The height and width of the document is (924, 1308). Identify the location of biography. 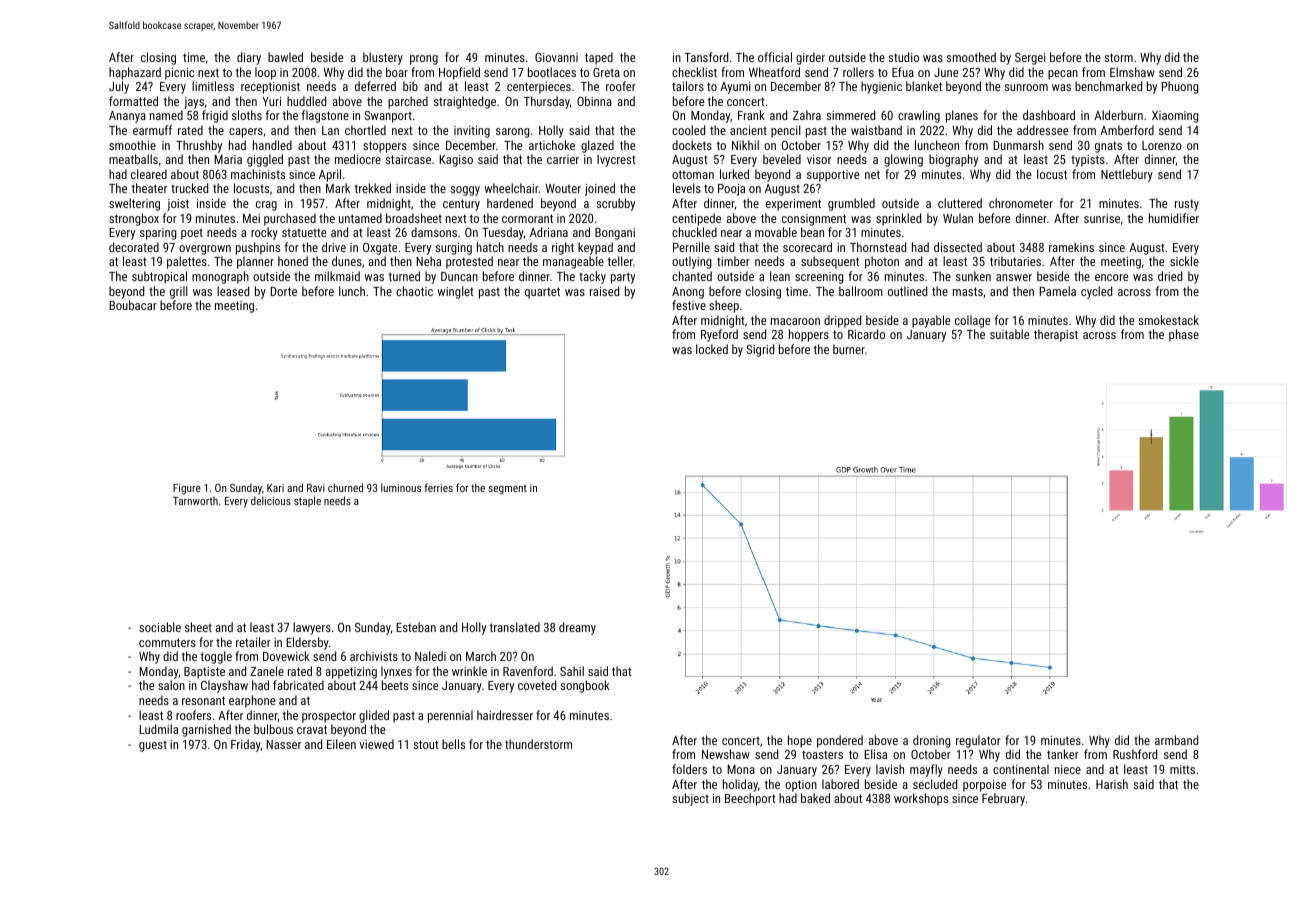
(953, 160).
